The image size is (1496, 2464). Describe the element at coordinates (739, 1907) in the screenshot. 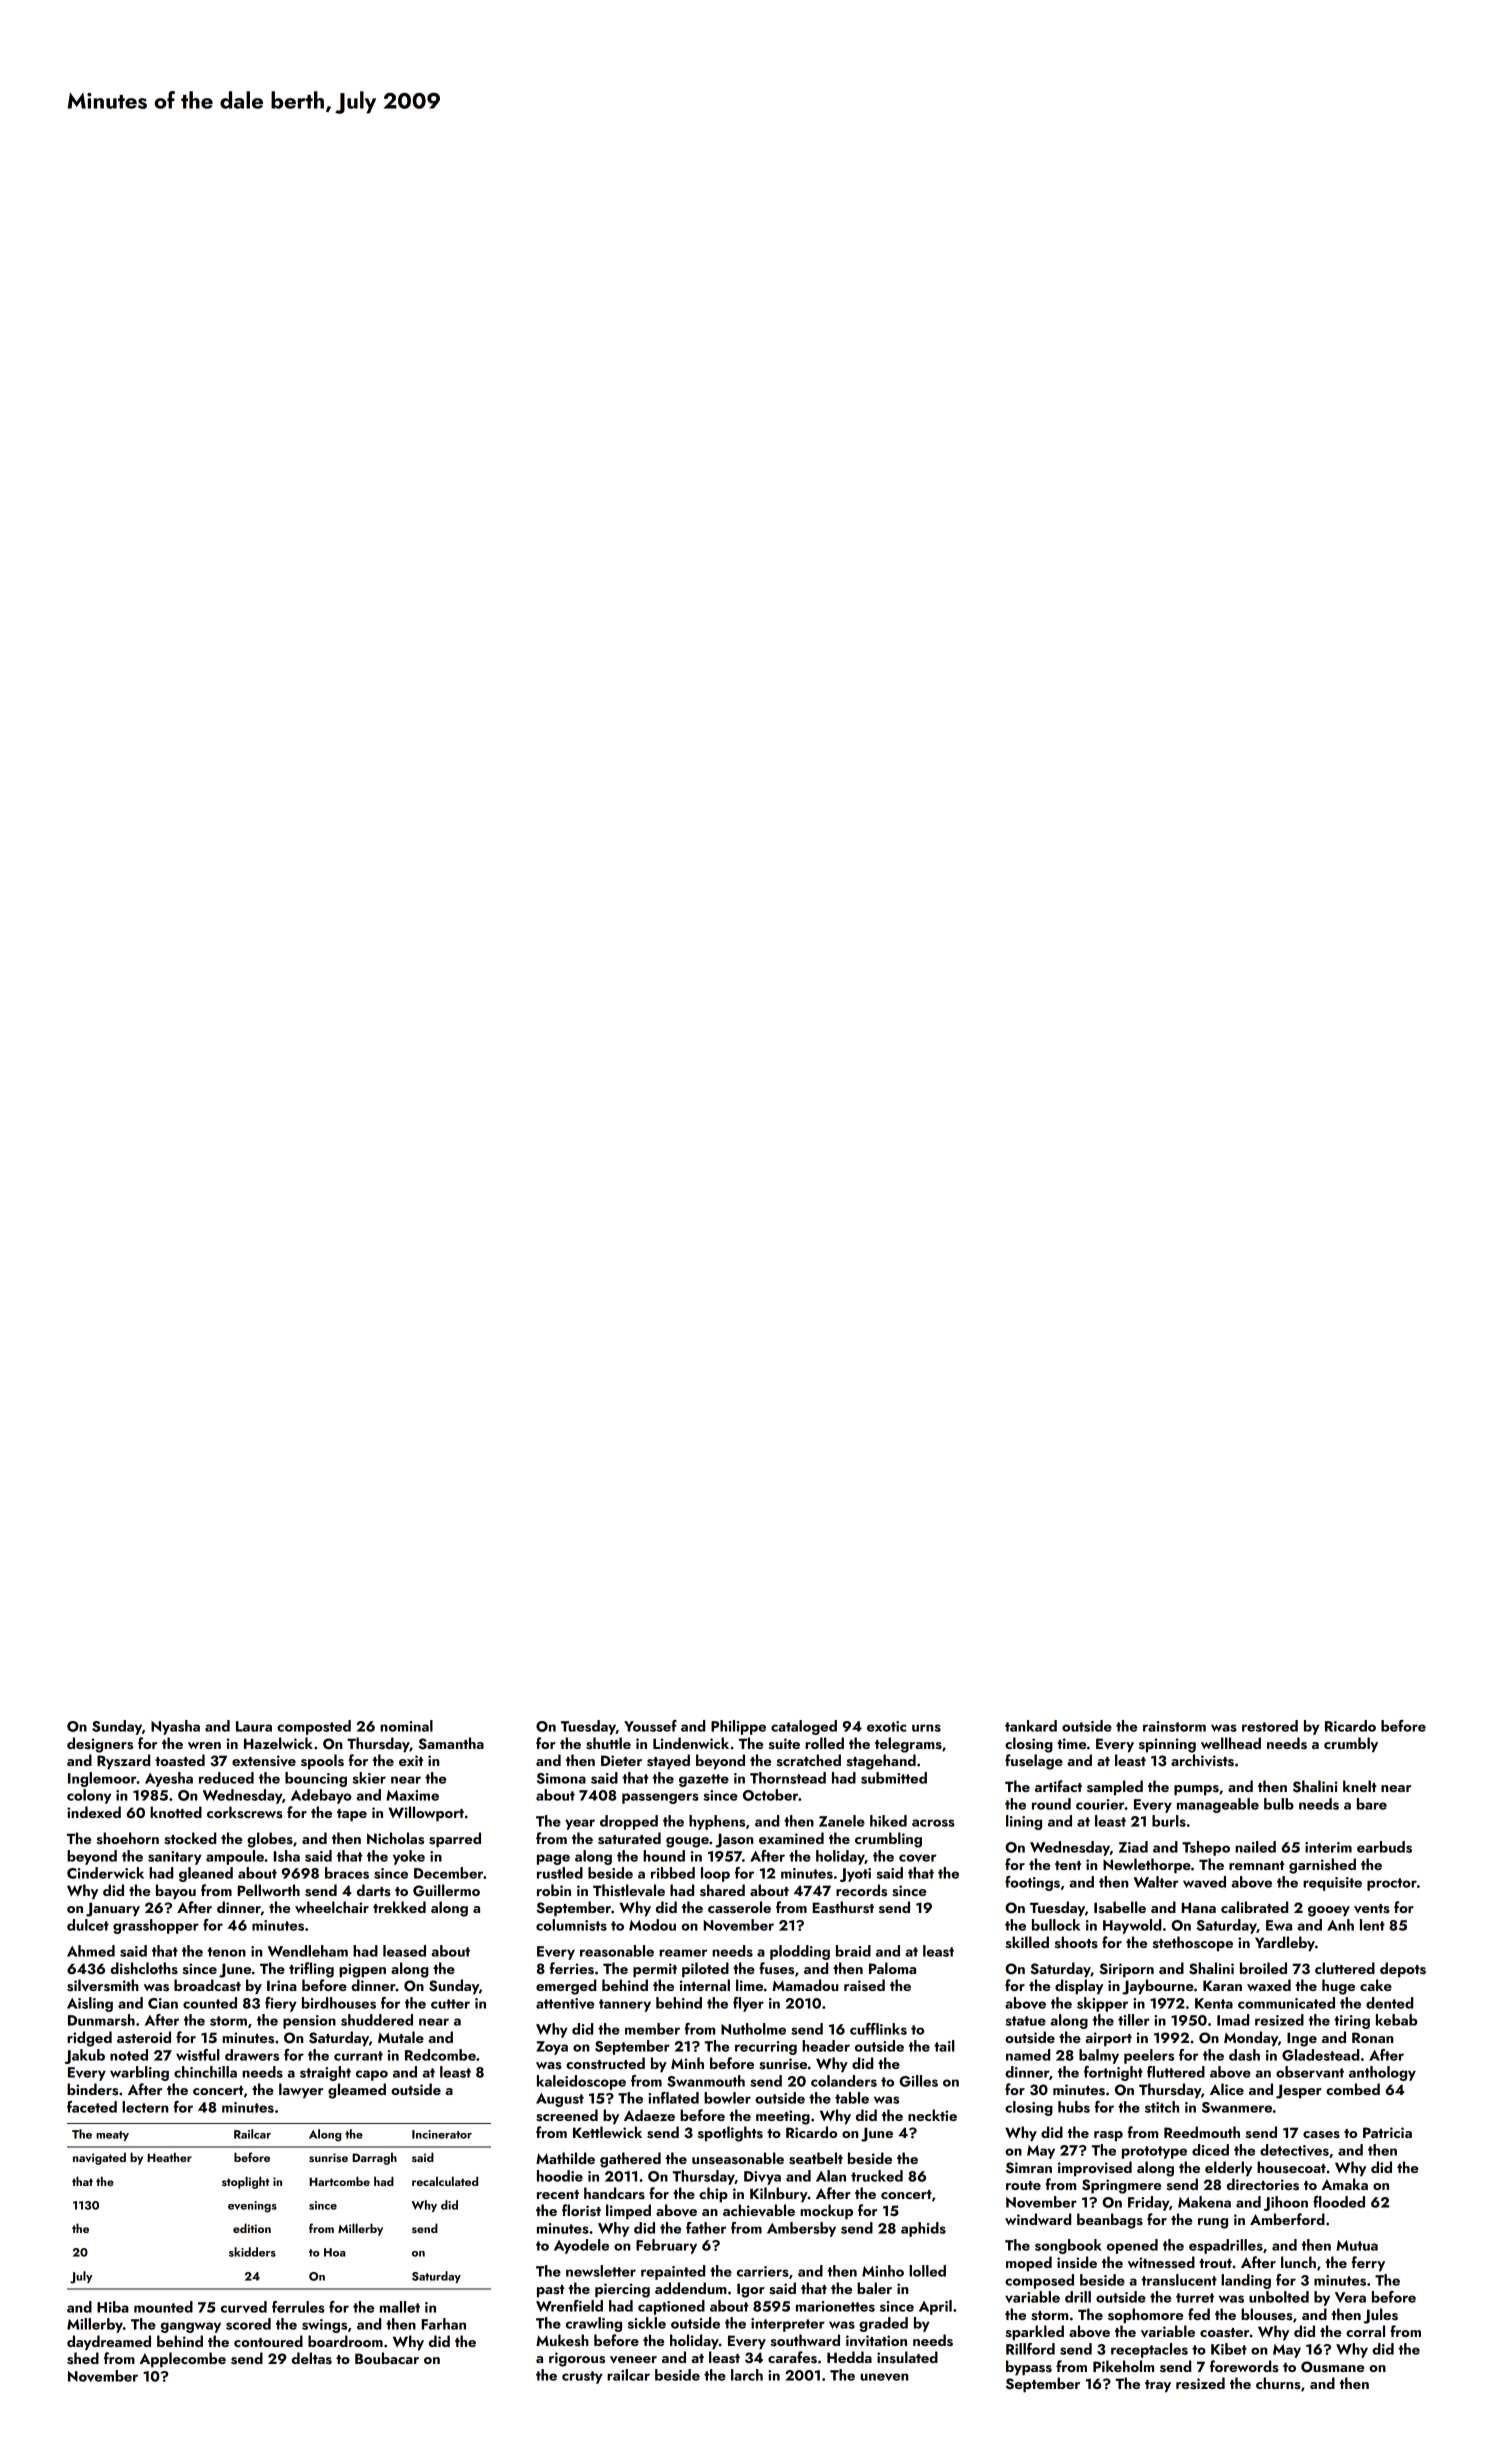

I see `casserole` at that location.
